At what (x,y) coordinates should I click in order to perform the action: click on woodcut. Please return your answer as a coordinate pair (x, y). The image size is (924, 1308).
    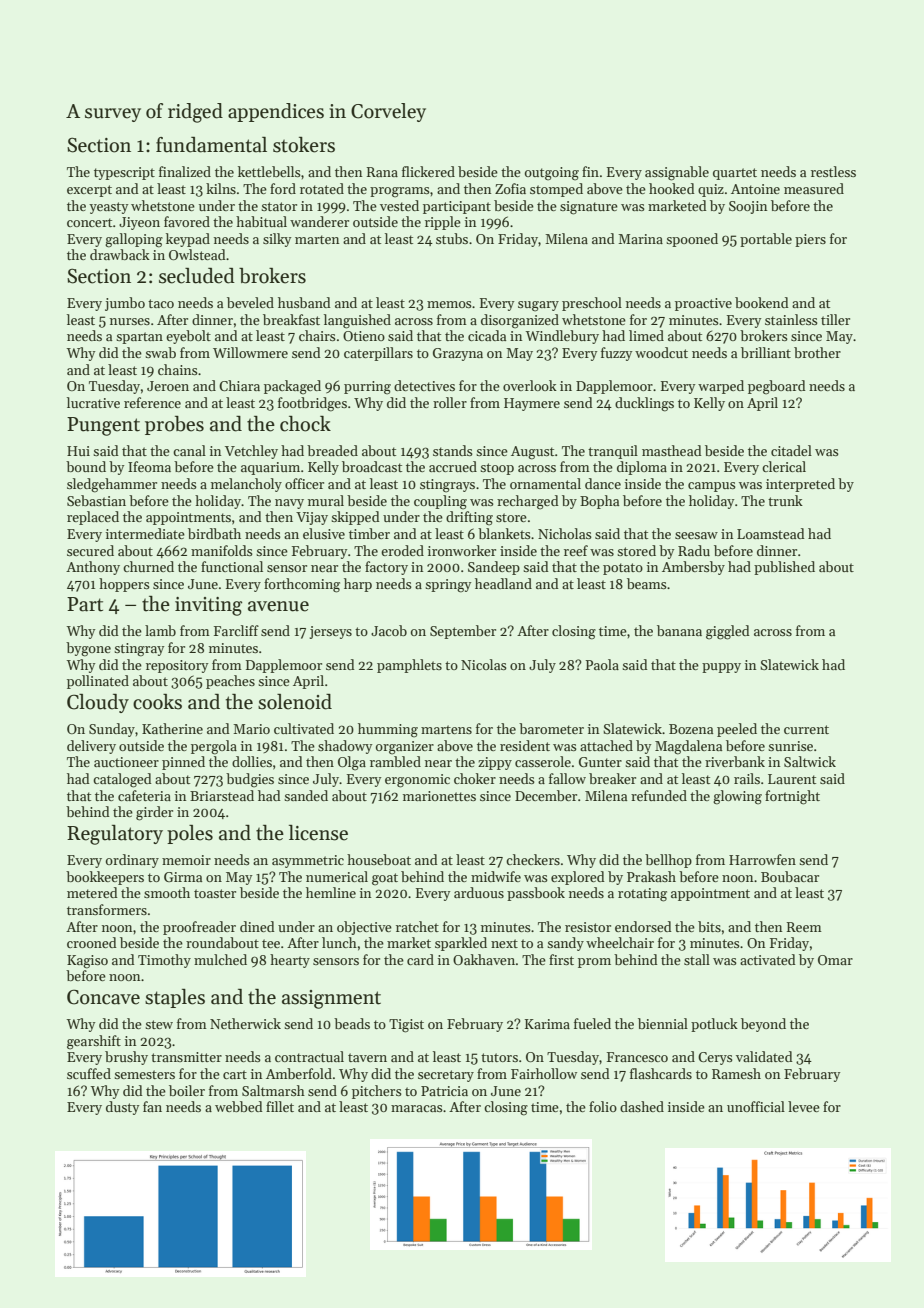
    Looking at the image, I should click on (661, 352).
